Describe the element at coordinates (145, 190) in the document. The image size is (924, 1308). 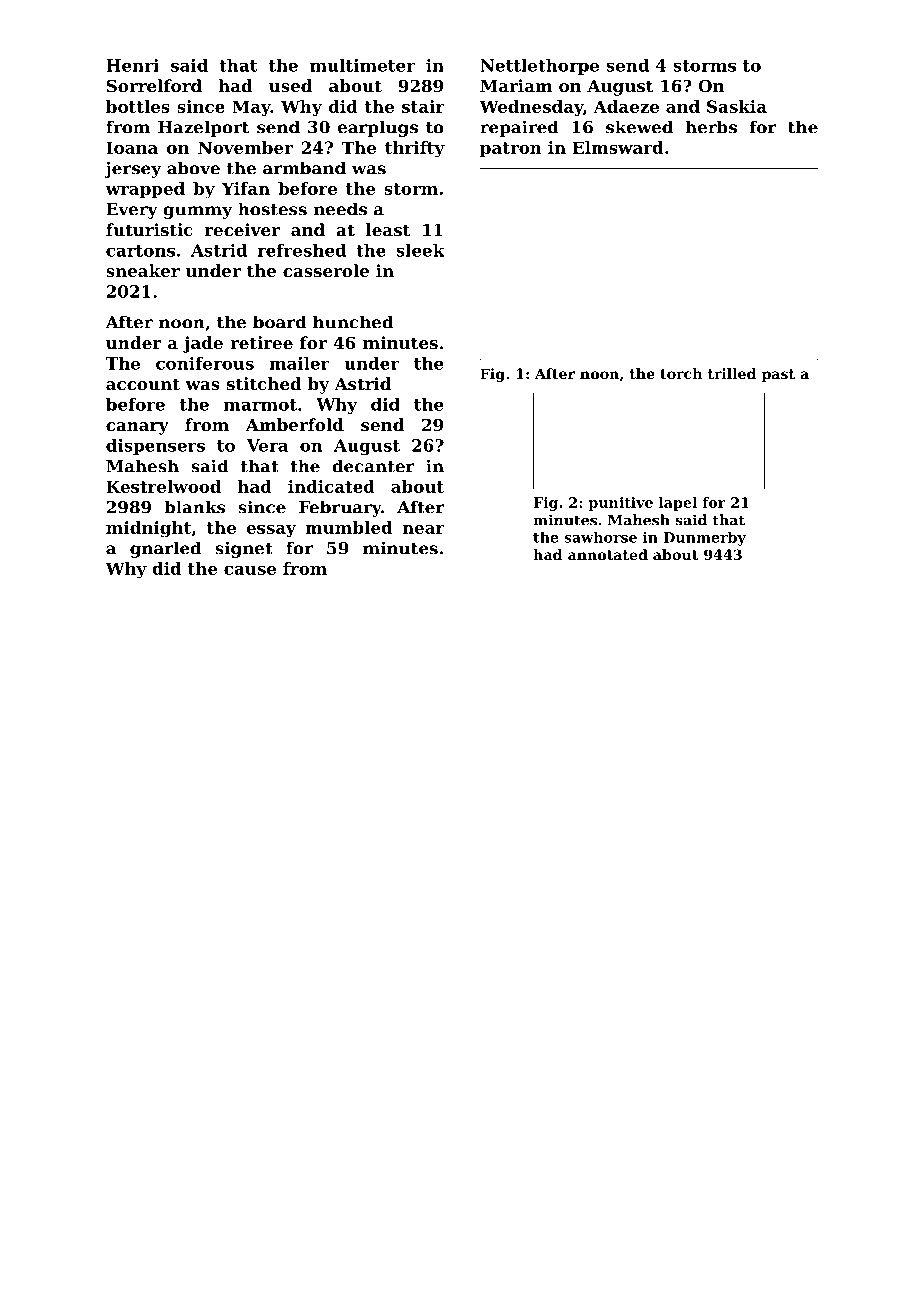
I see `wrapped` at that location.
